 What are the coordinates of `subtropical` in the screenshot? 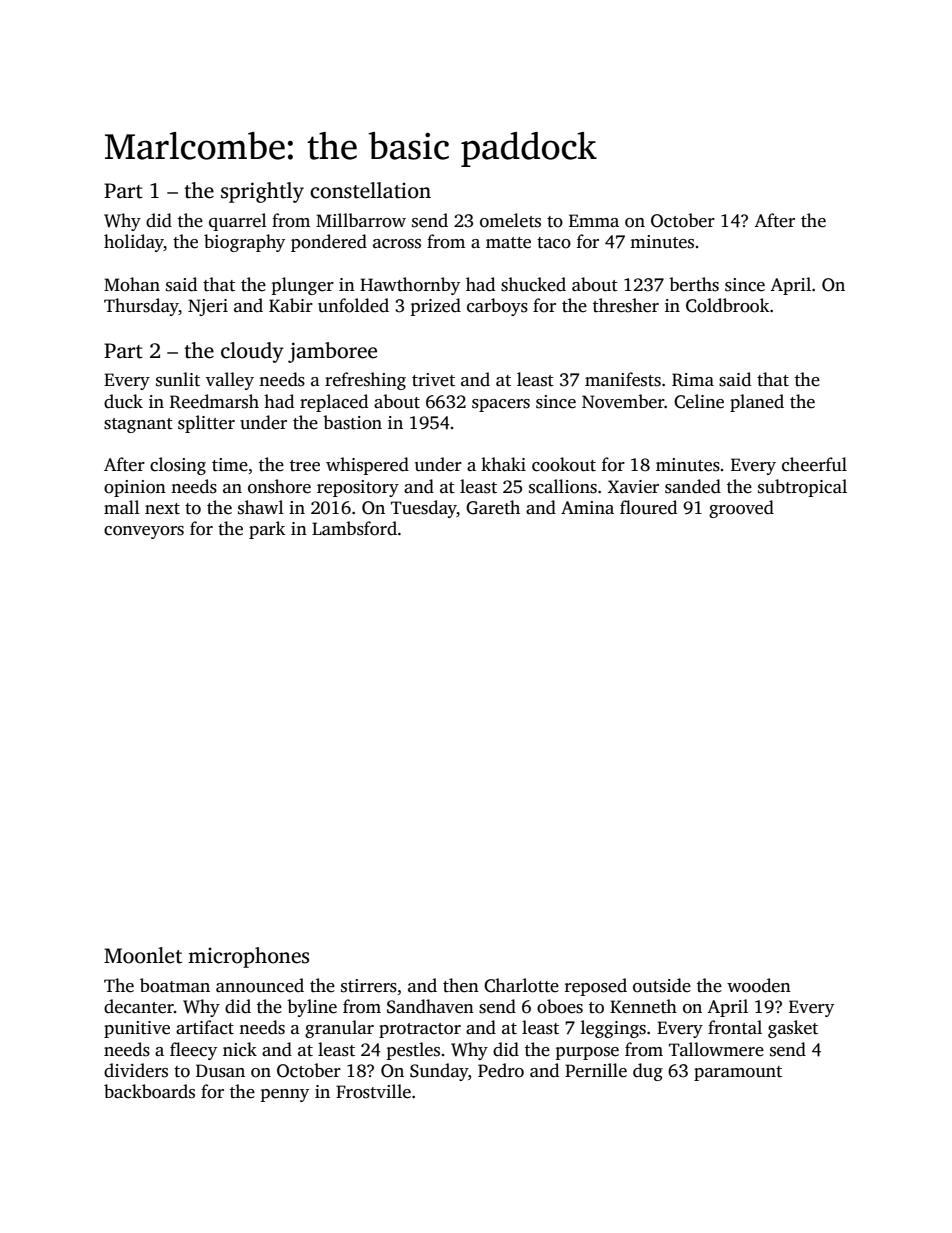 It's located at (802, 488).
